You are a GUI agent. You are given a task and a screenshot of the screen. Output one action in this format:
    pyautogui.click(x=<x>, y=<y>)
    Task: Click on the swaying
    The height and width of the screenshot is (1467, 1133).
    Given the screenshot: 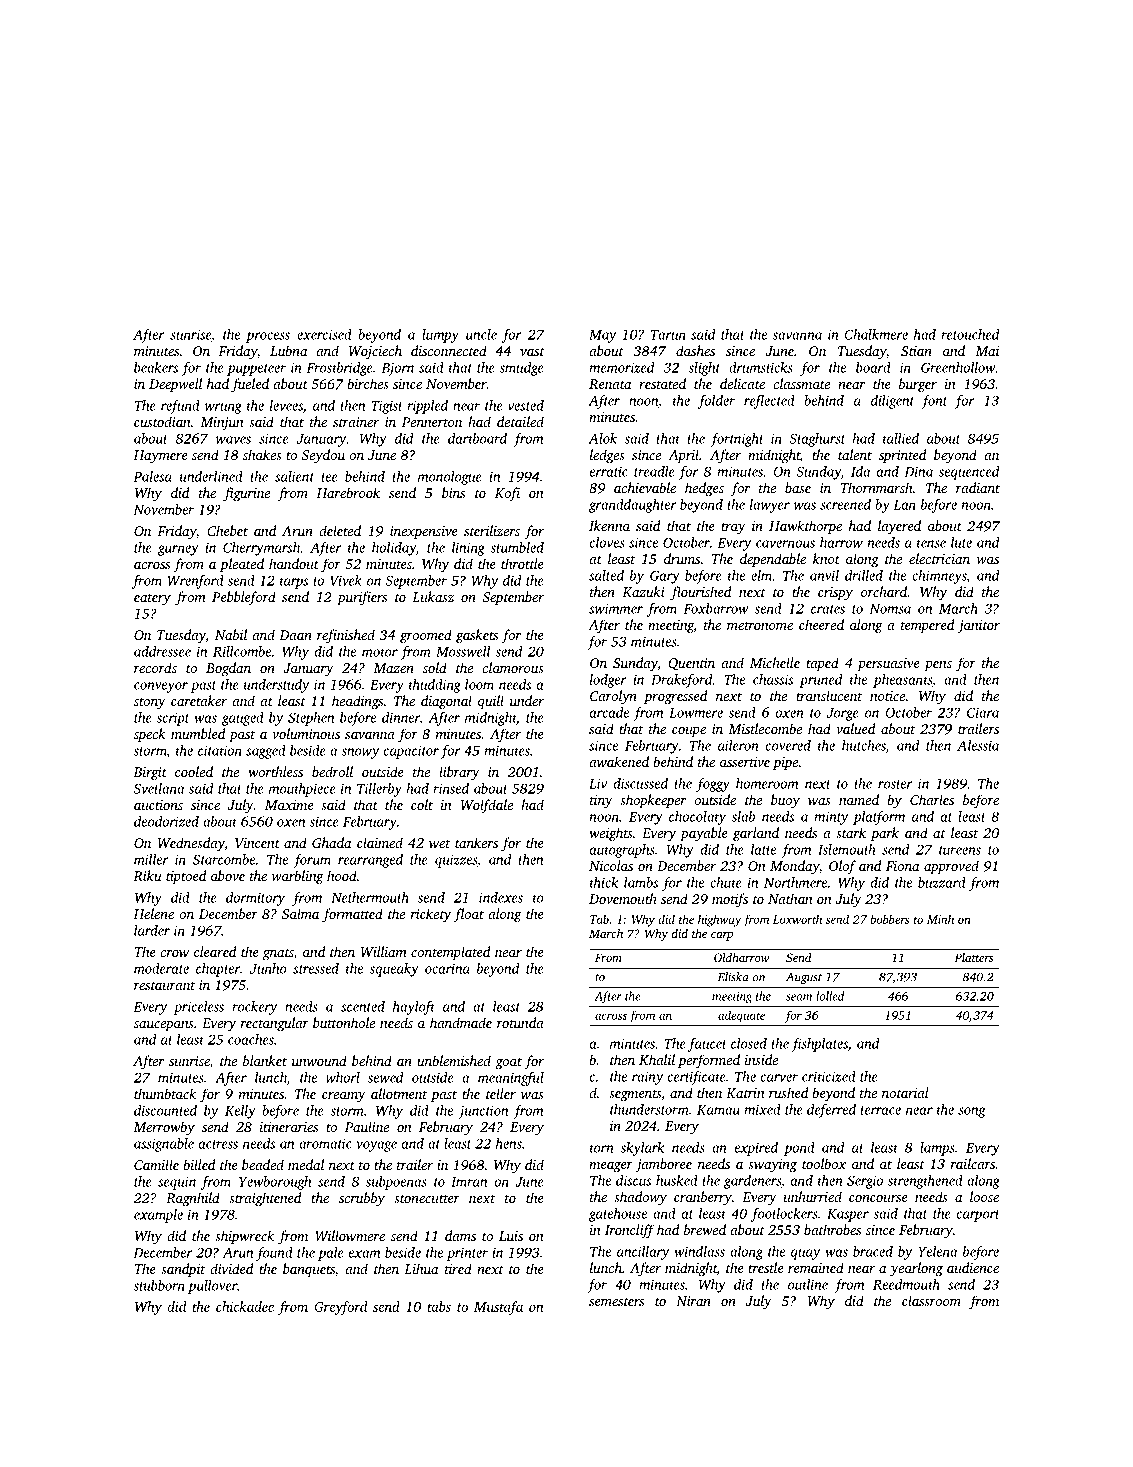 What is the action you would take?
    pyautogui.click(x=772, y=1165)
